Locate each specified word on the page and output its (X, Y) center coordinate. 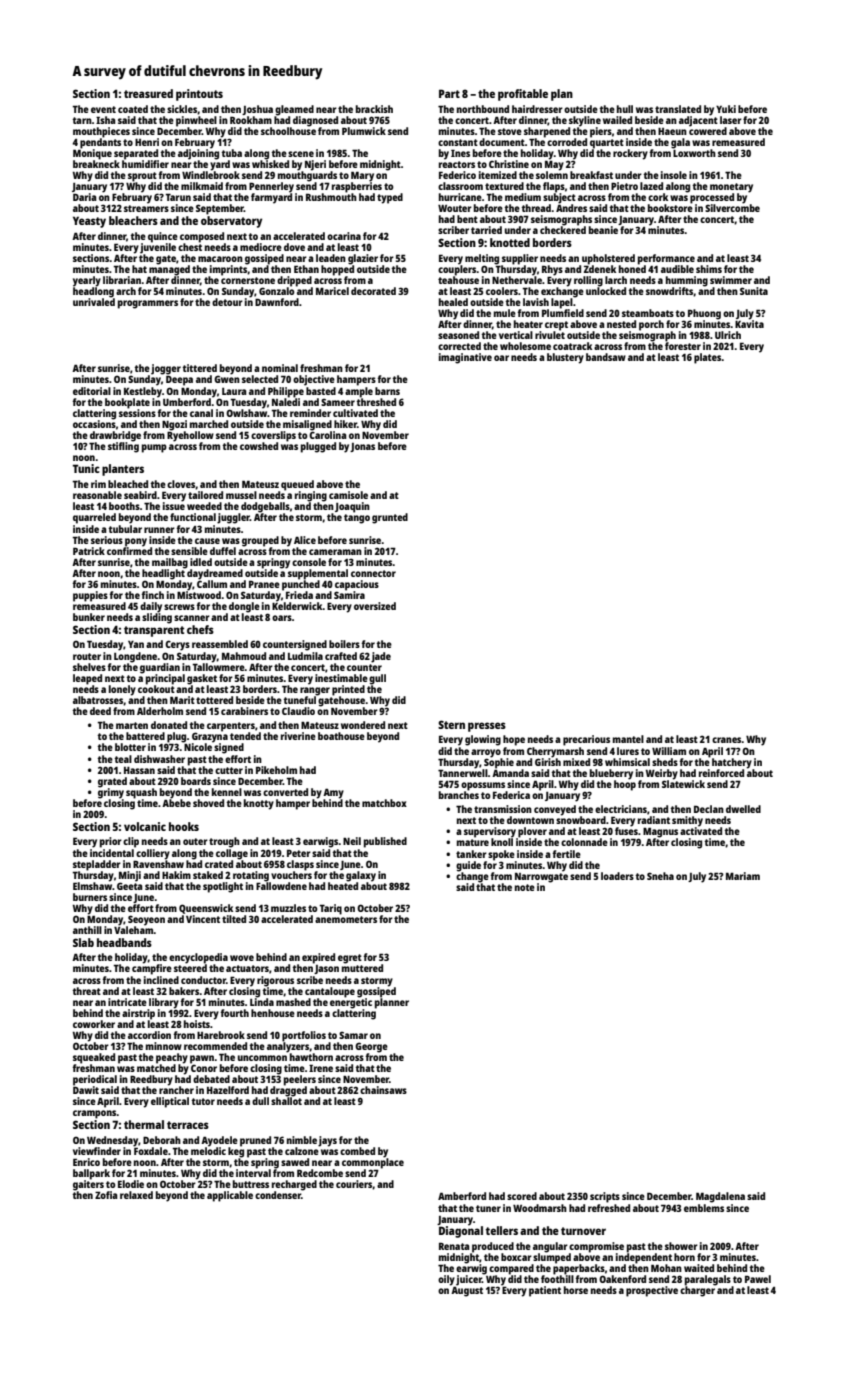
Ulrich (728, 335)
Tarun (178, 197)
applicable (230, 1196)
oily (446, 1280)
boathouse (341, 736)
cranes (727, 740)
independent (644, 1258)
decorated (373, 291)
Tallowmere (219, 666)
